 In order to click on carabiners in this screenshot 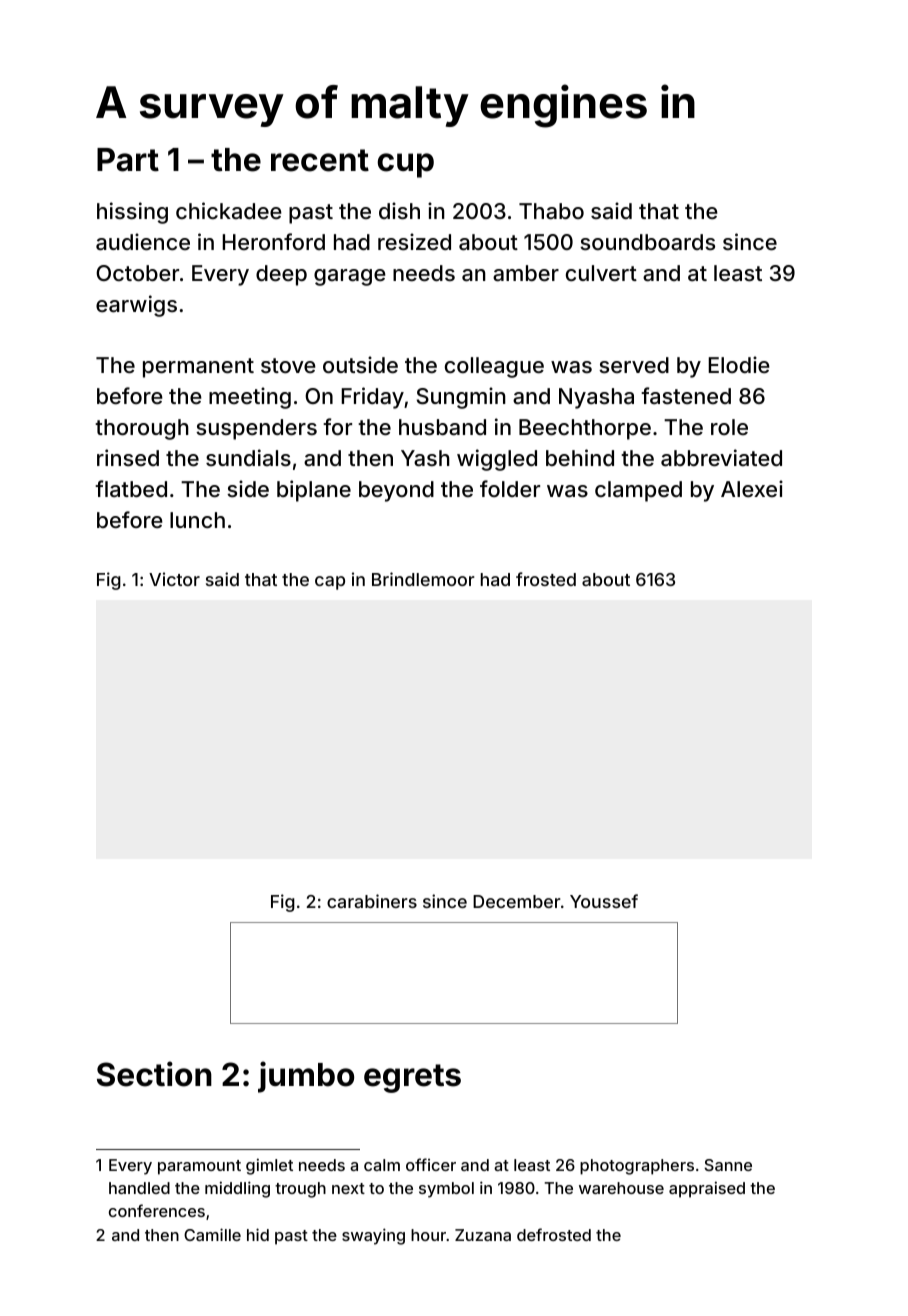, I will do `click(372, 901)`.
